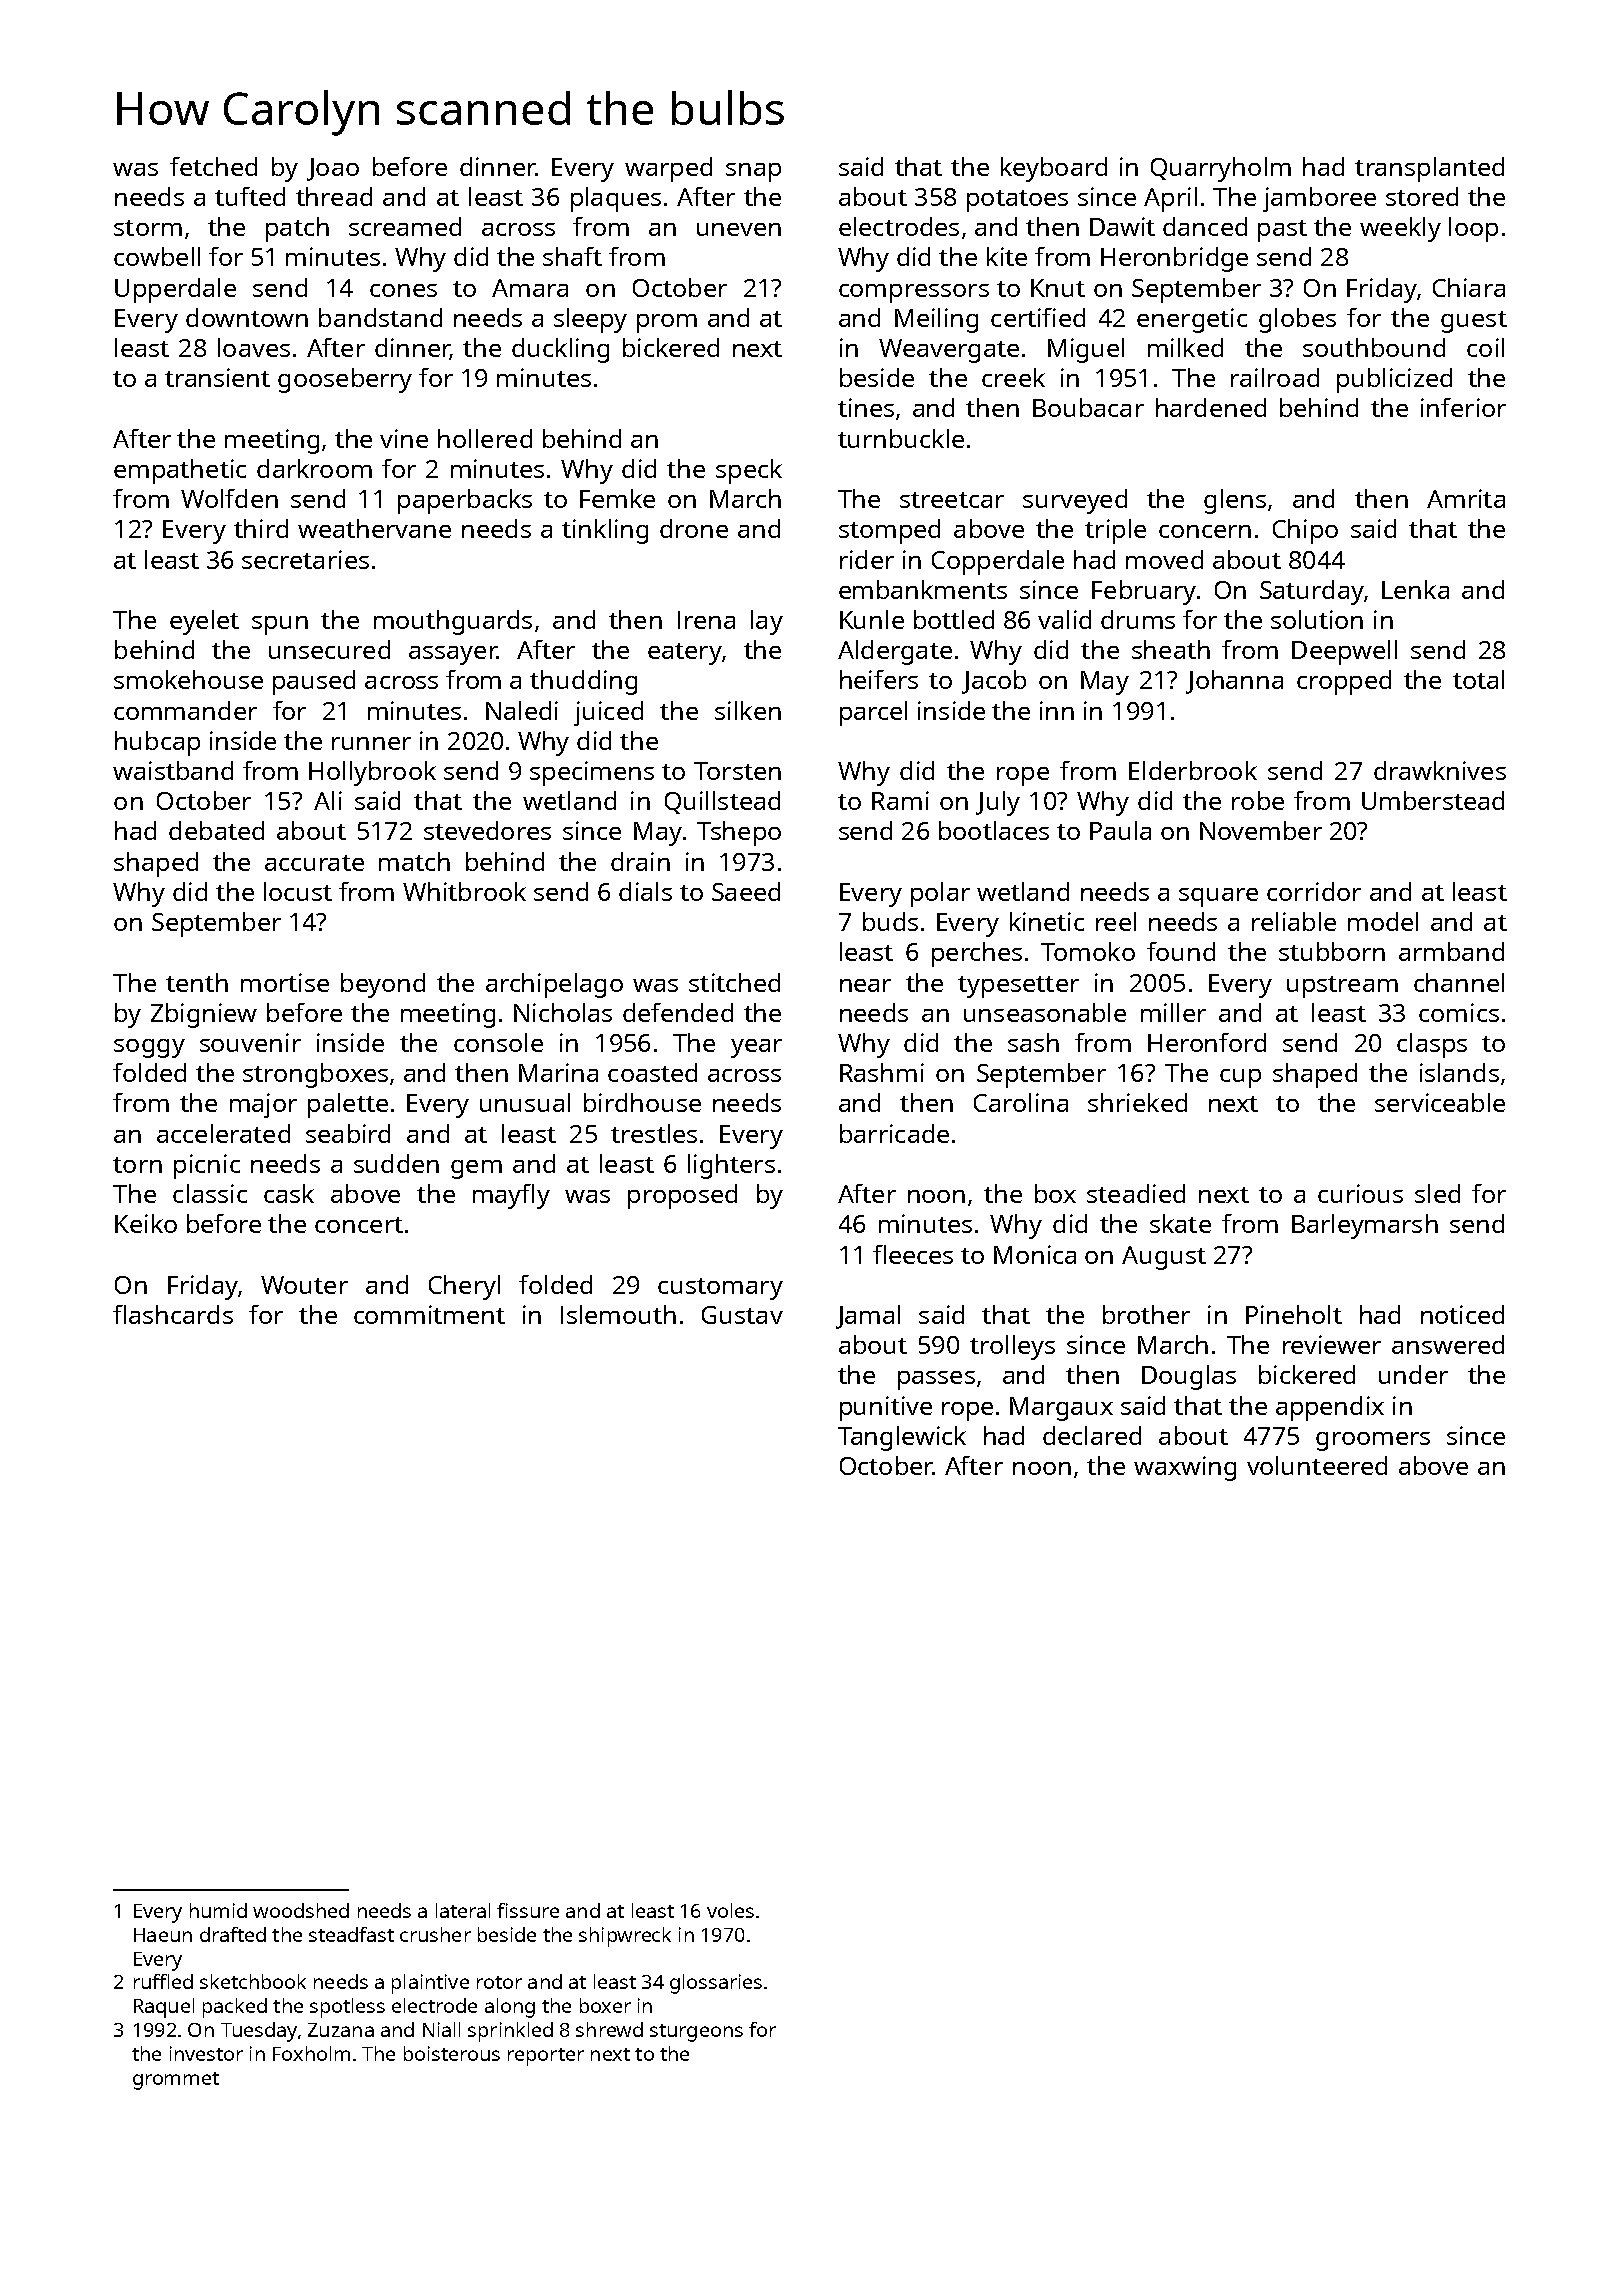 This screenshot has height=2292, width=1620. Describe the element at coordinates (1189, 1377) in the screenshot. I see `Douglas` at that location.
